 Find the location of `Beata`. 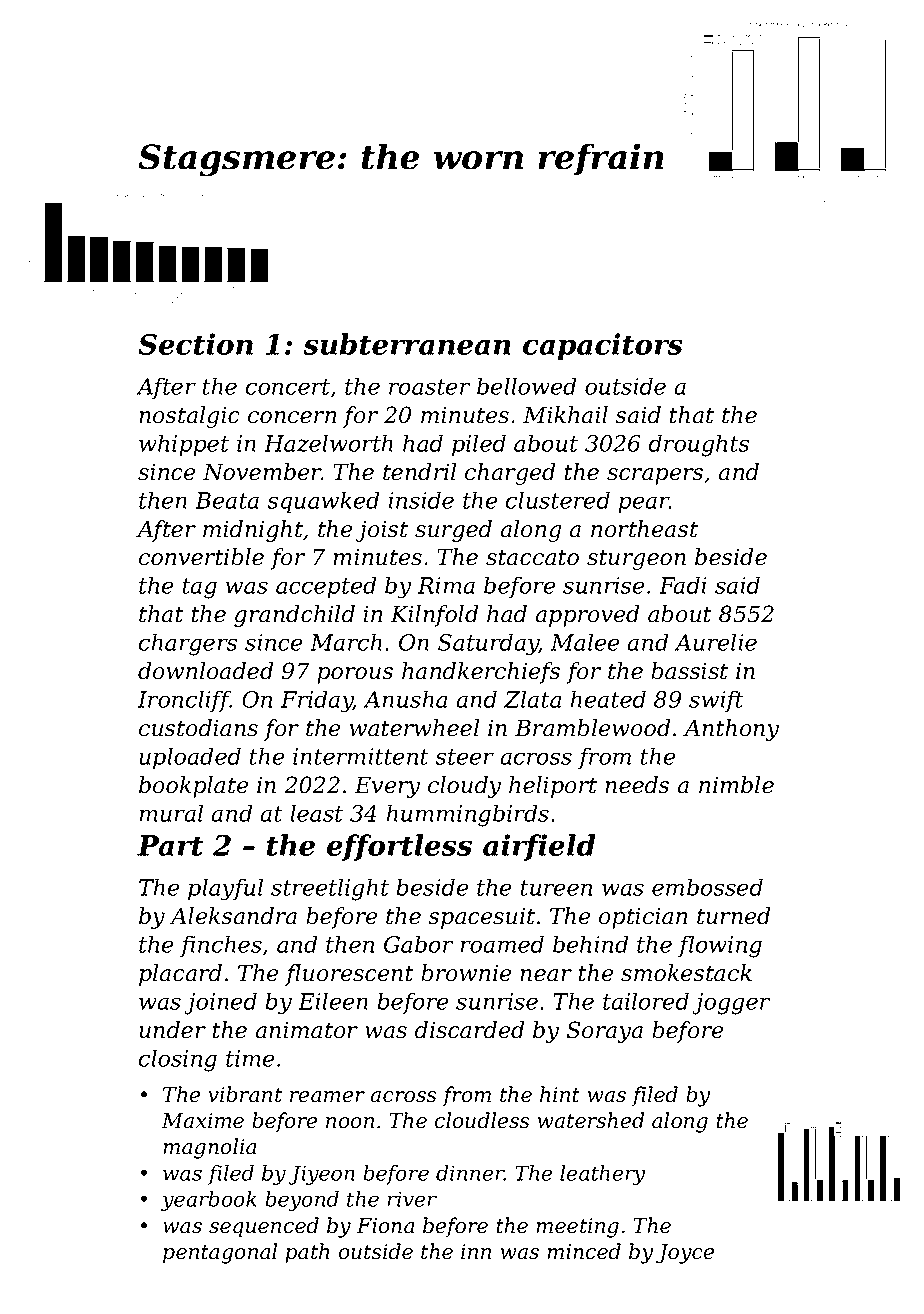

Beata is located at coordinates (227, 500).
